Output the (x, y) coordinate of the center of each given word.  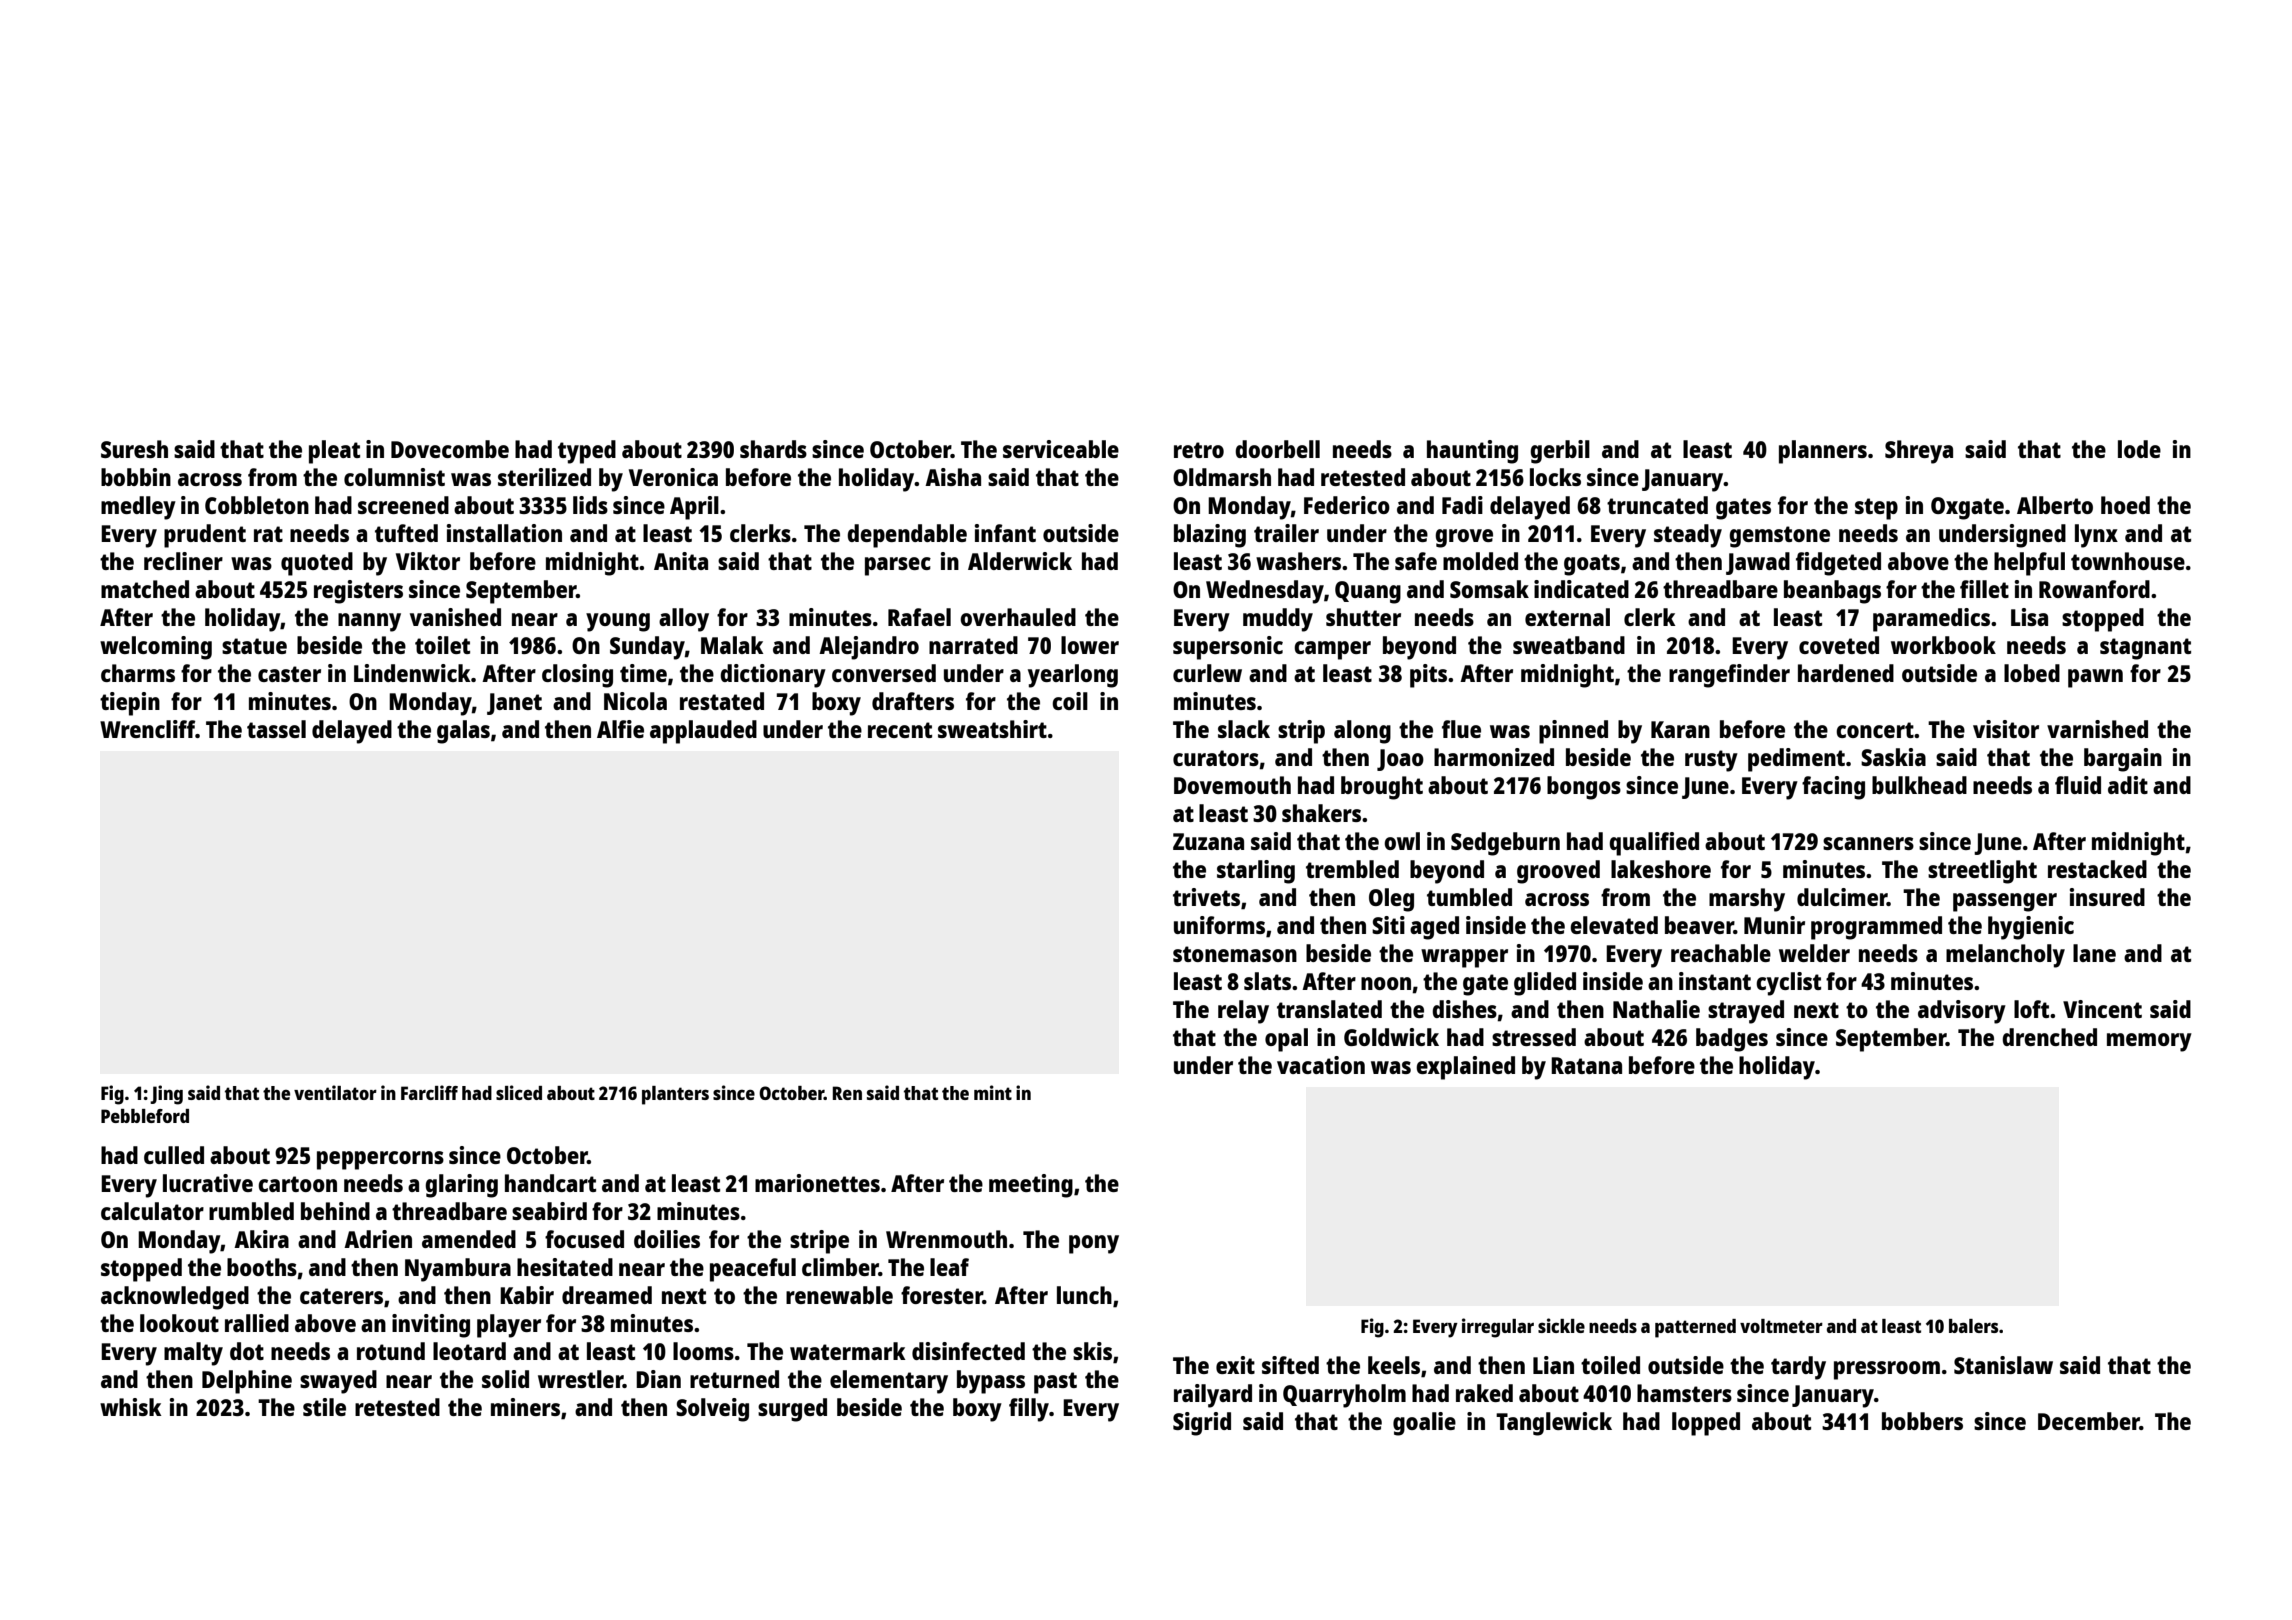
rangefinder (1729, 676)
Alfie (620, 729)
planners (1823, 452)
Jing (166, 1095)
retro (1199, 450)
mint (993, 1092)
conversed (884, 673)
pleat (334, 452)
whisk (131, 1407)
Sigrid (1202, 1424)
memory (2149, 1042)
